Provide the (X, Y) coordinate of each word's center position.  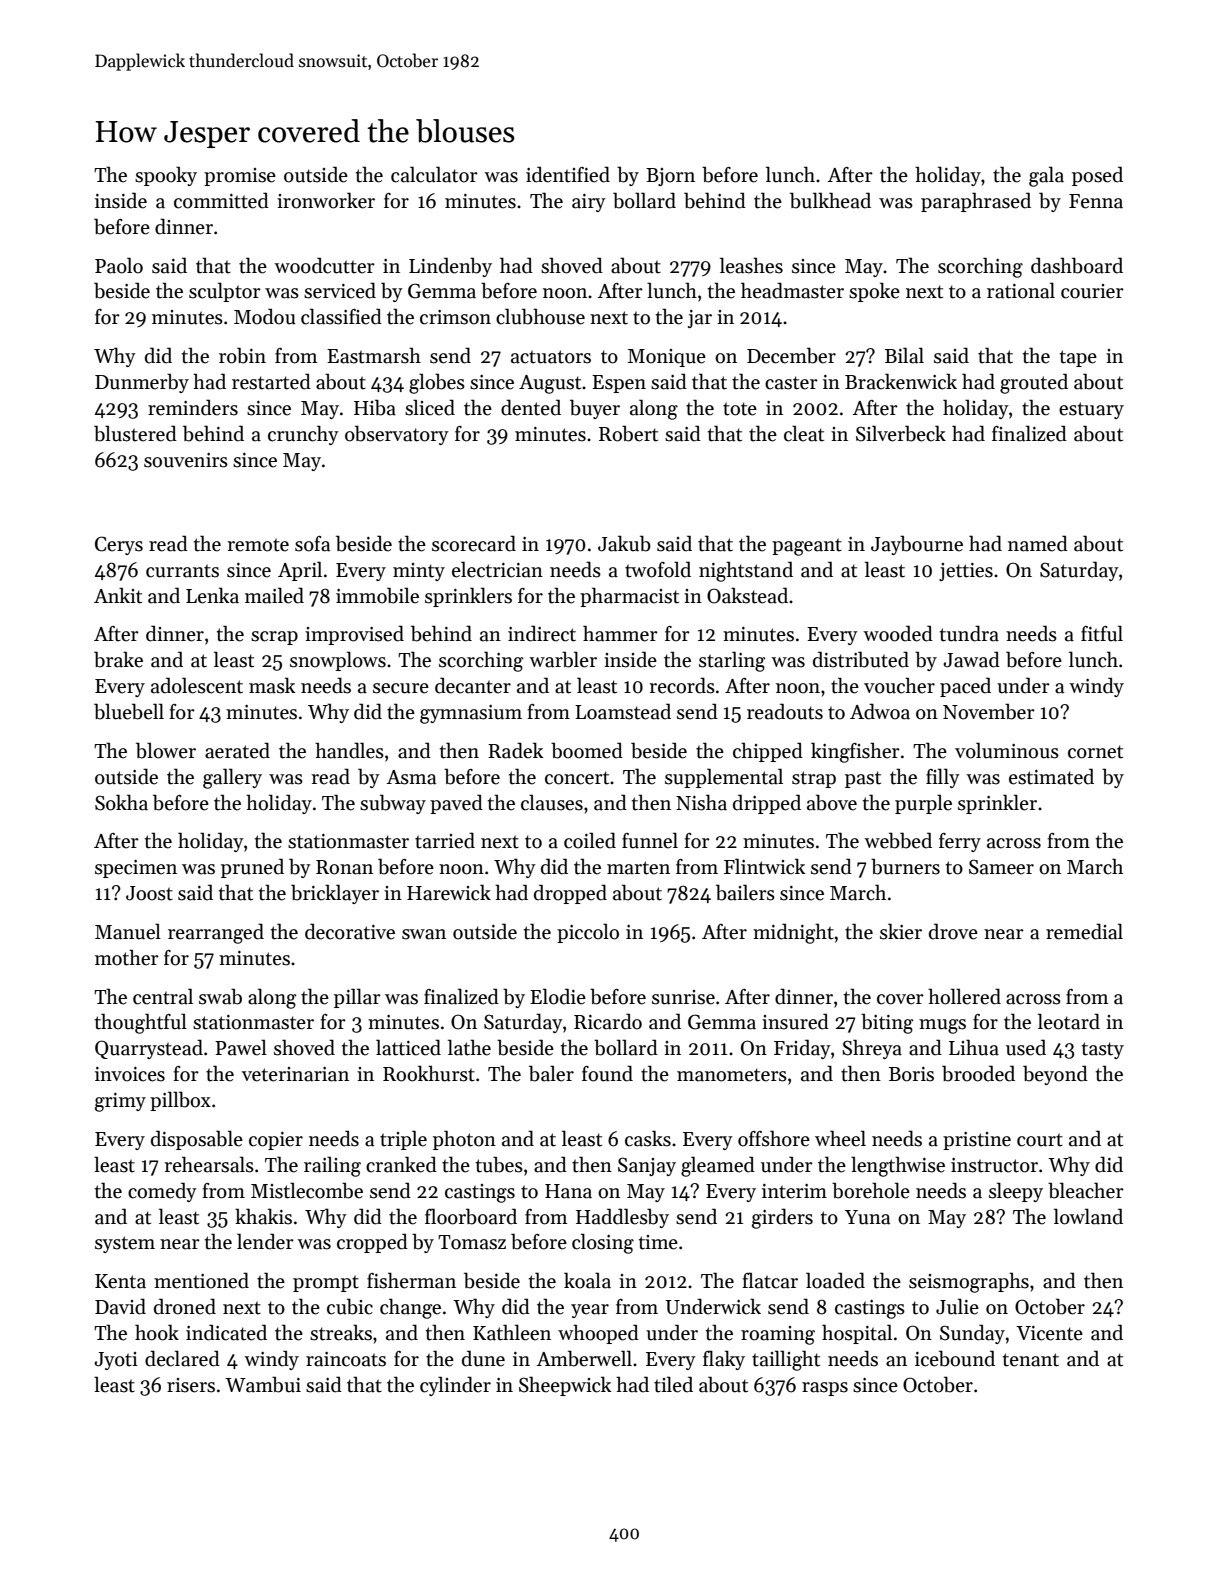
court (1040, 1140)
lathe (469, 1047)
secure (401, 688)
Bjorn (670, 177)
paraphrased (976, 202)
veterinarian (295, 1074)
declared (182, 1358)
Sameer (1001, 867)
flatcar (770, 1280)
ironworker (326, 200)
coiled (590, 840)
